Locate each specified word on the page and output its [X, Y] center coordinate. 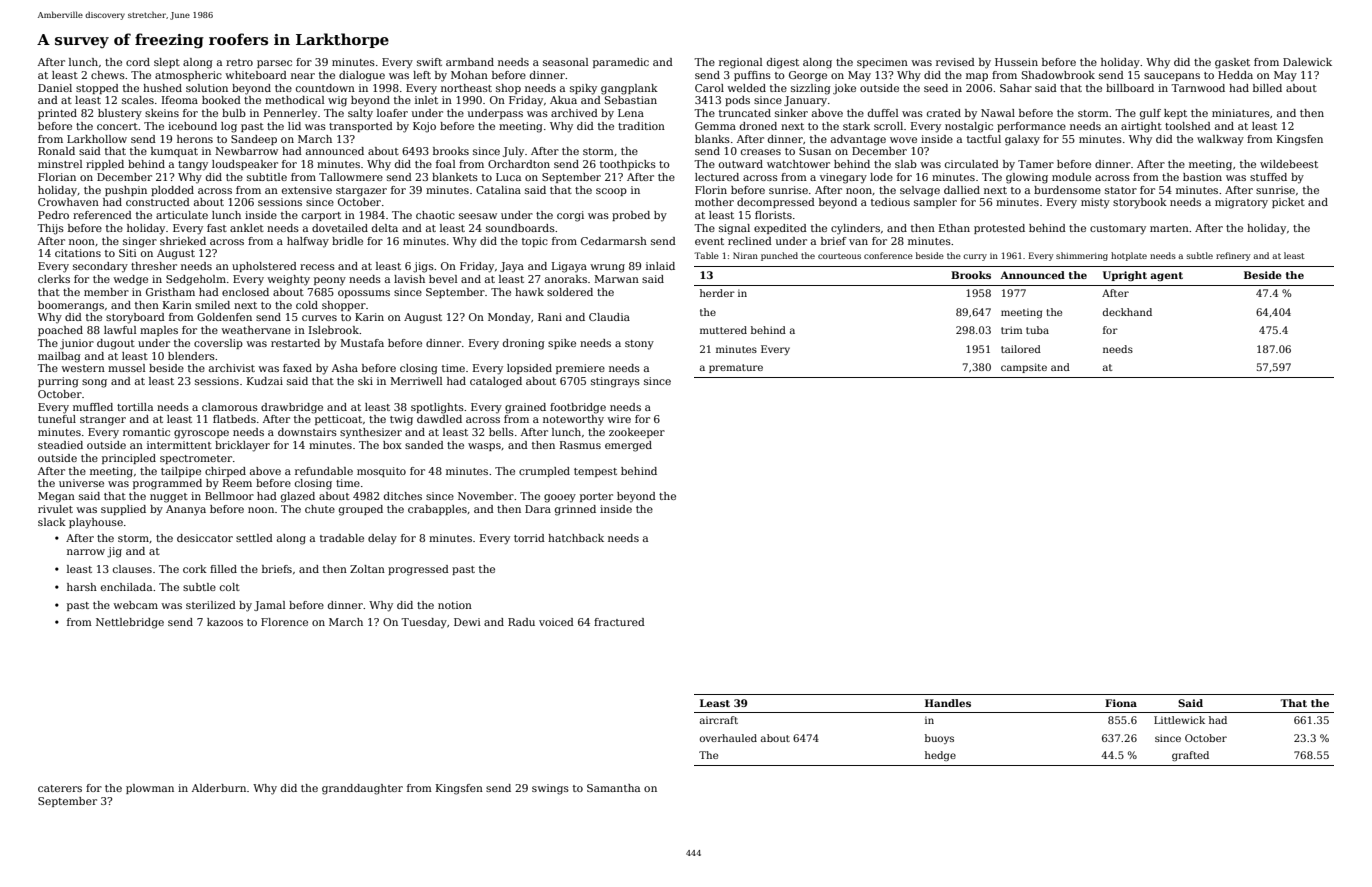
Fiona [1121, 703]
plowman [150, 789]
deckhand [1127, 312]
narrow [86, 552]
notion [455, 605]
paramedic [621, 63]
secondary [100, 267]
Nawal [998, 113]
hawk [529, 292]
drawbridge [292, 408]
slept [167, 63]
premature [736, 368]
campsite [1024, 368]
